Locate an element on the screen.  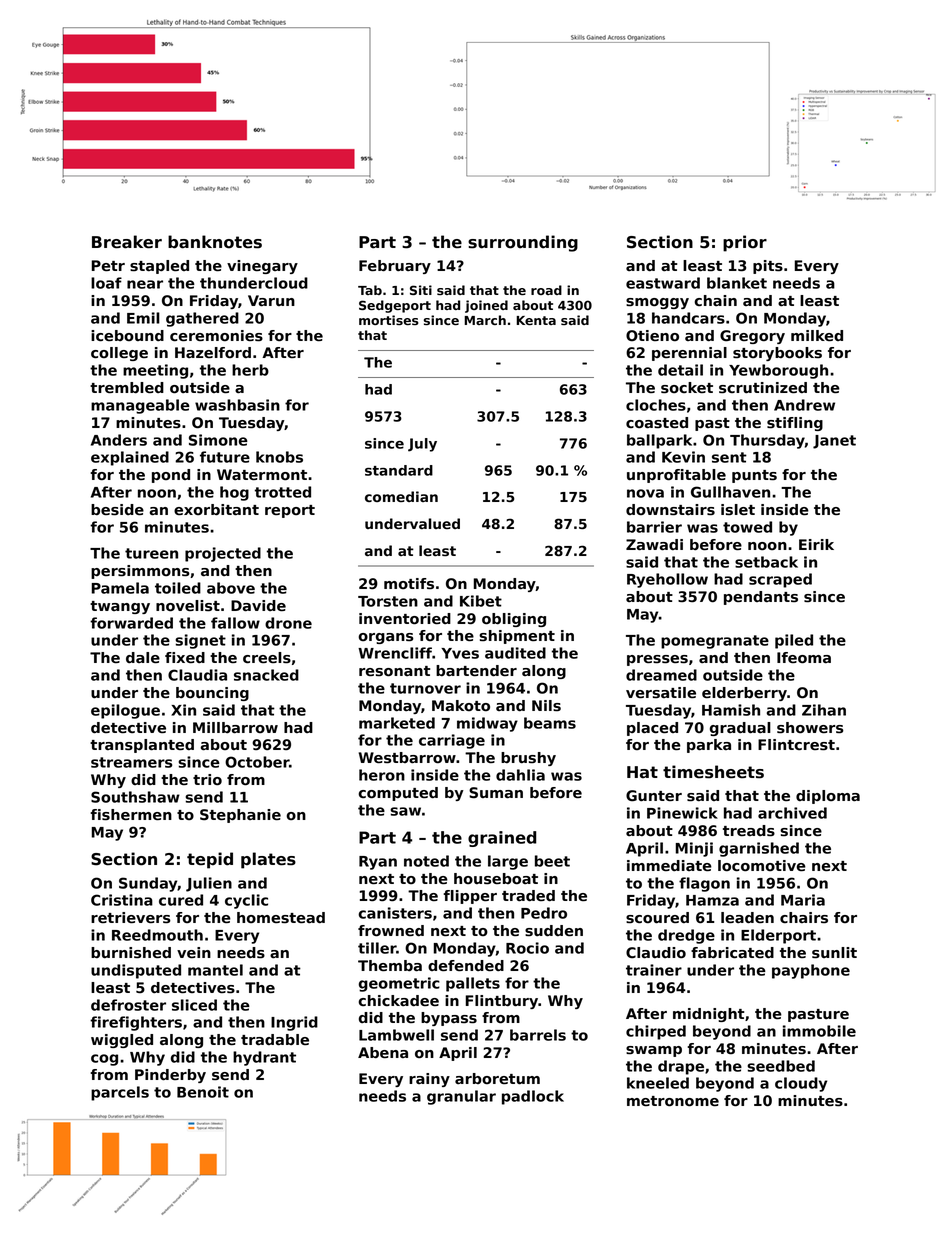
traded is located at coordinates (528, 896).
